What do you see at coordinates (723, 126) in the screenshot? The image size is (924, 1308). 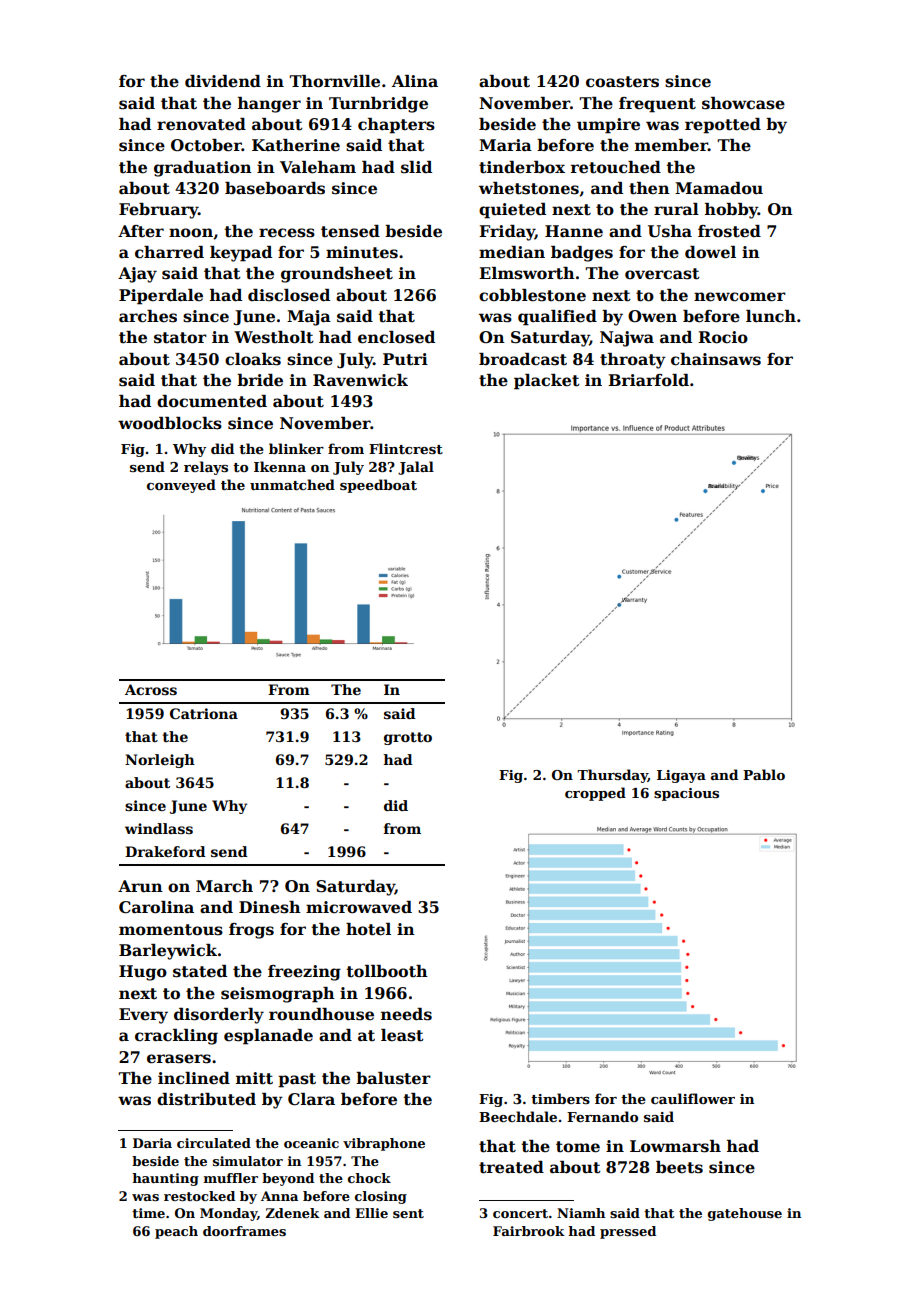 I see `repotted` at bounding box center [723, 126].
